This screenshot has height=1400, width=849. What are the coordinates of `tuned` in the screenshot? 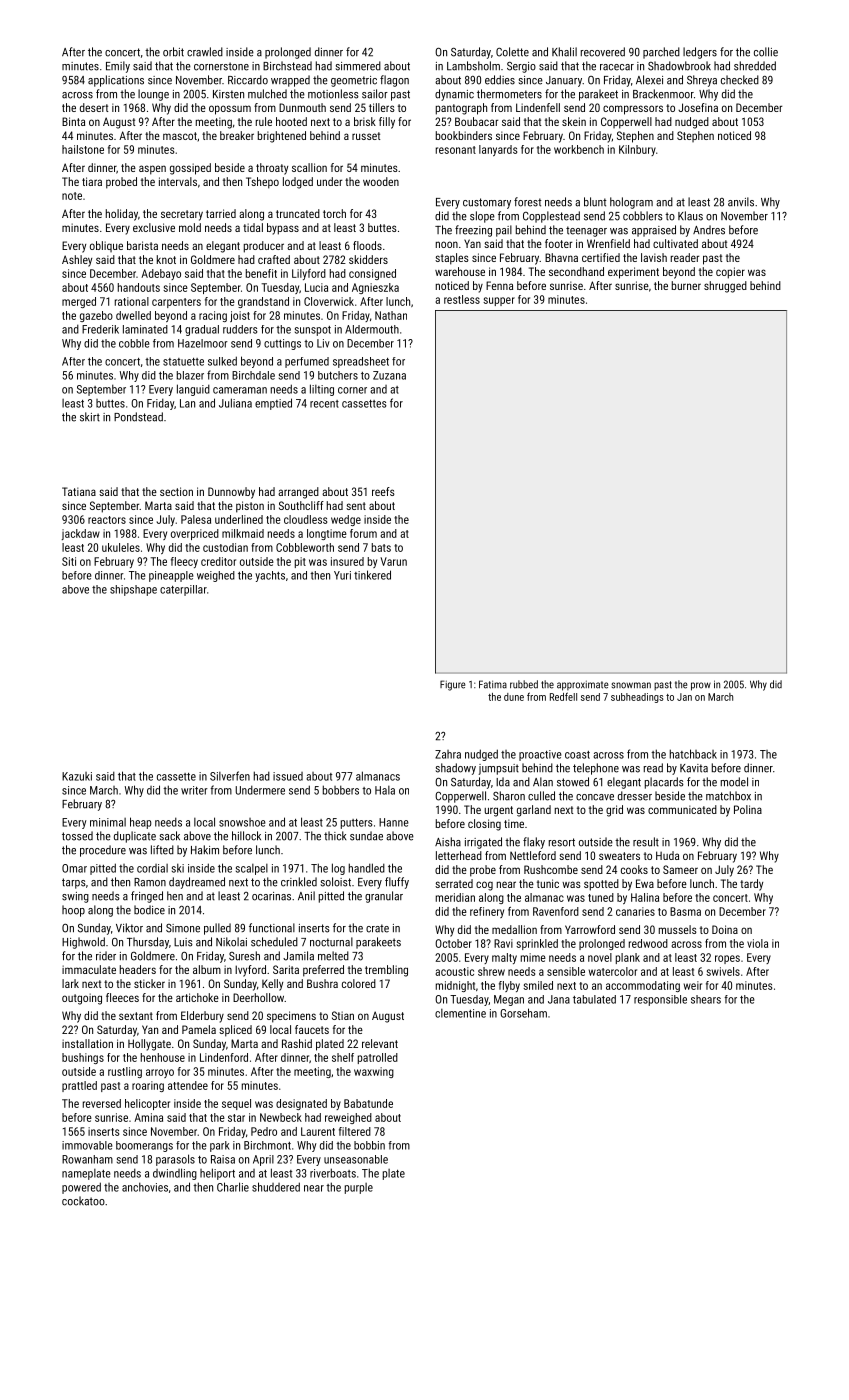 It's located at (601, 897).
